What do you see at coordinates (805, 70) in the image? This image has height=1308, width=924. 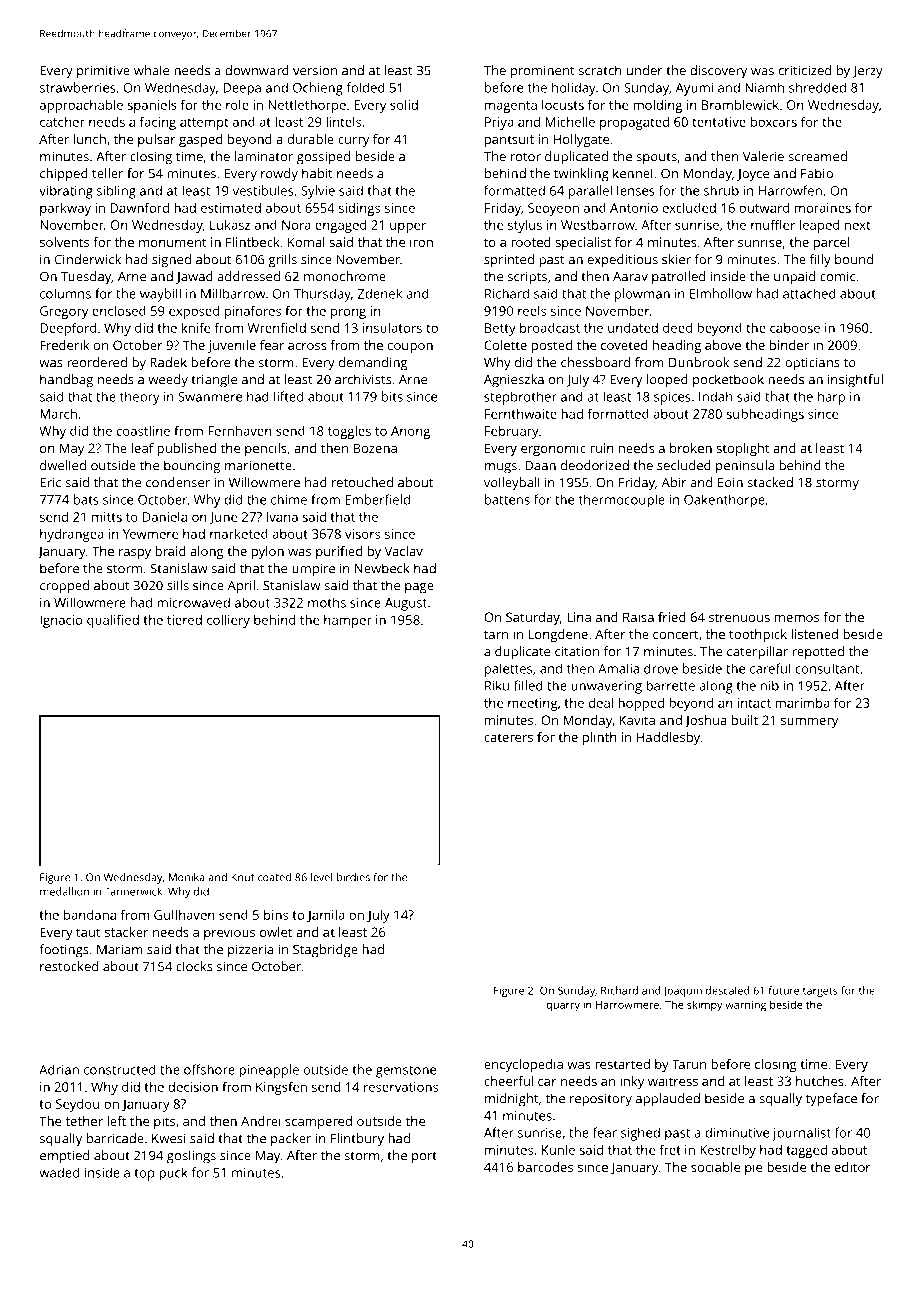 I see `criticized` at bounding box center [805, 70].
